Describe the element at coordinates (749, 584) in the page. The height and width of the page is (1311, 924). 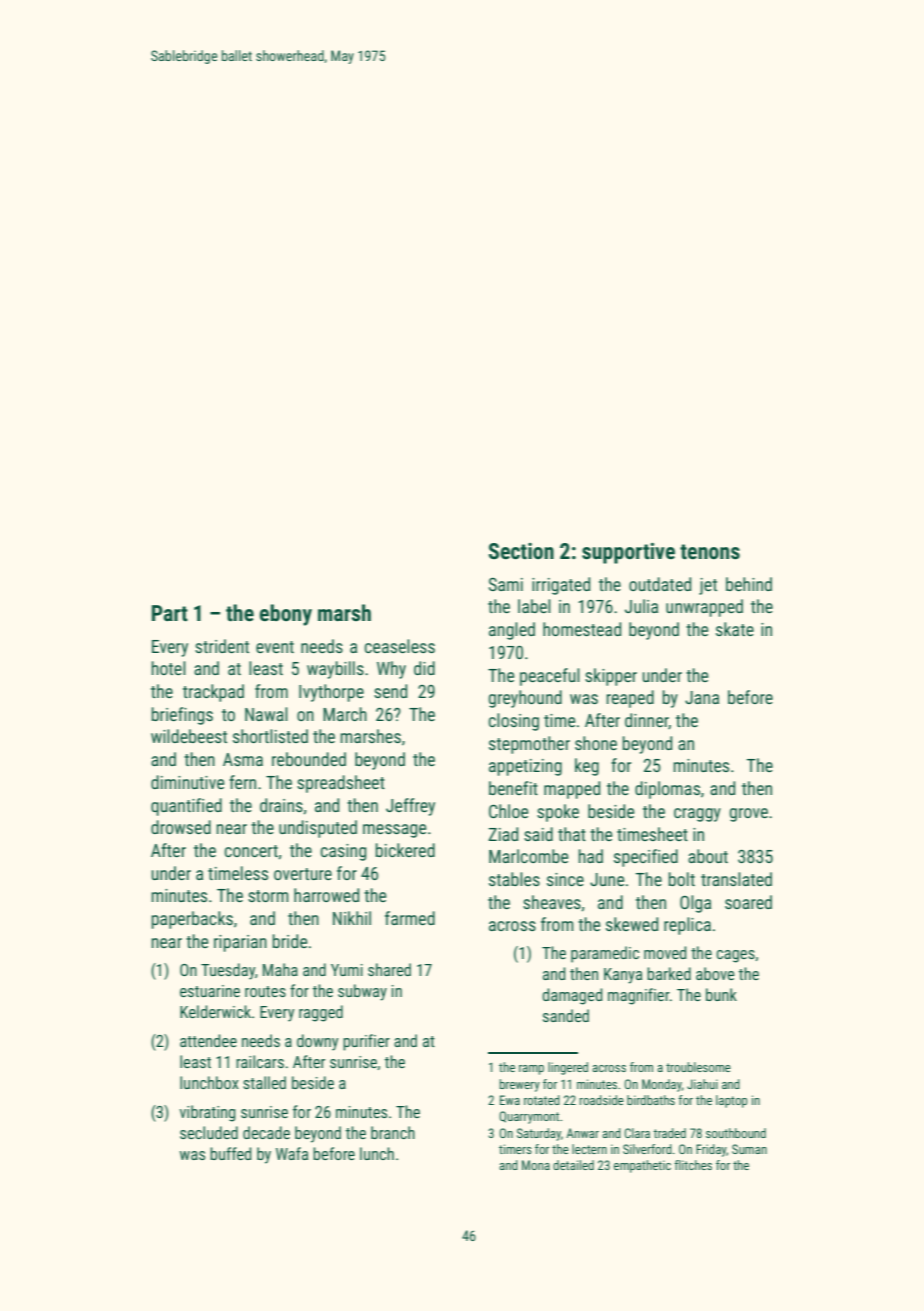
I see `behind` at that location.
